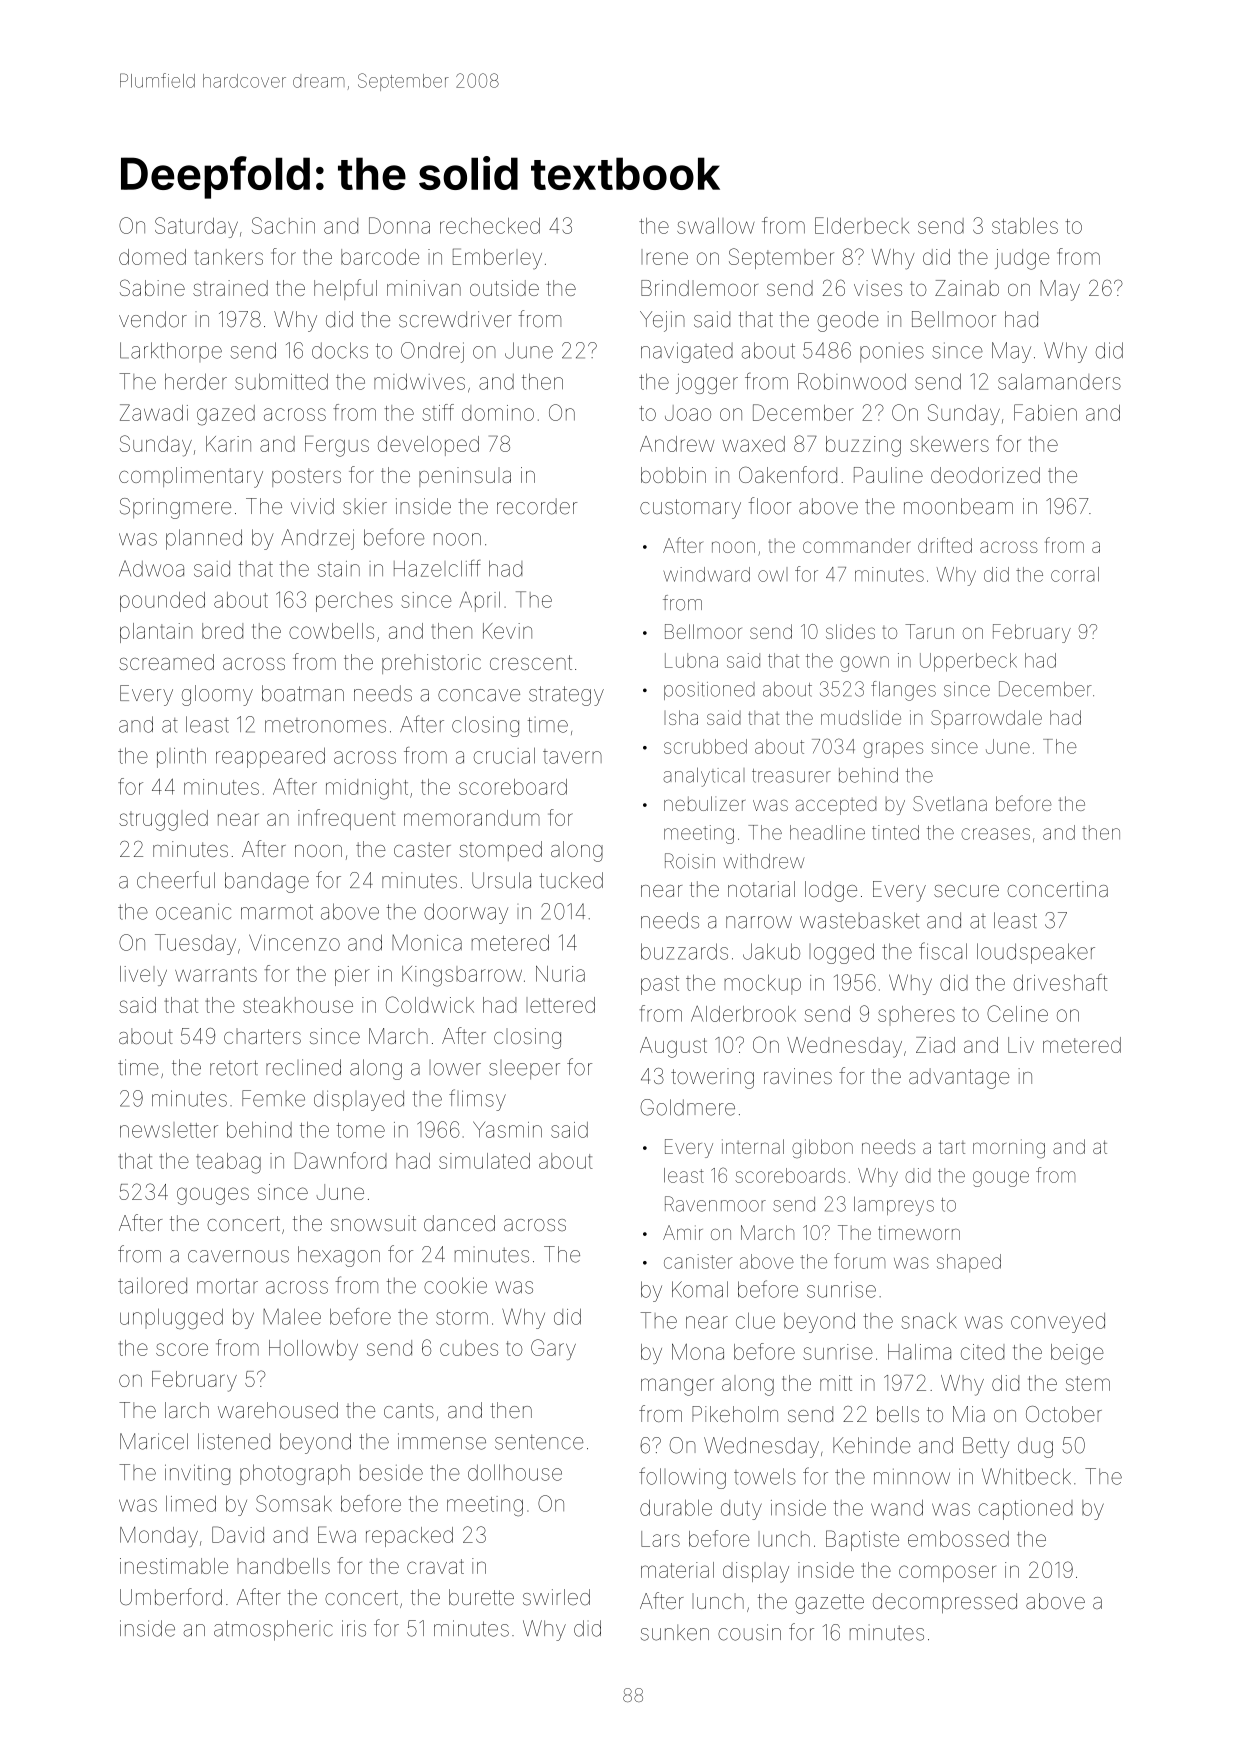 This screenshot has width=1244, height=1760. I want to click on stables, so click(1025, 225).
